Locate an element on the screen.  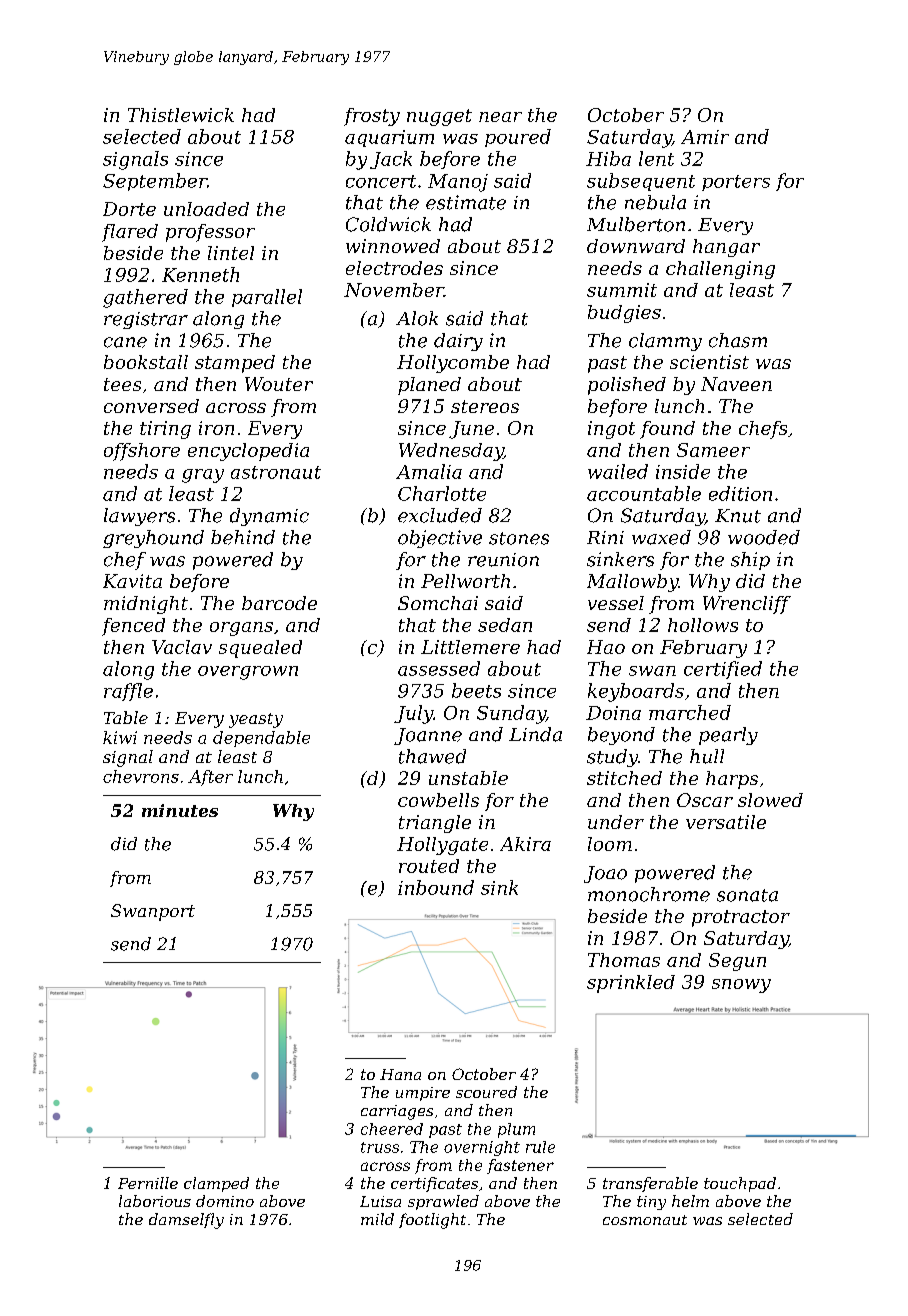
sedan is located at coordinates (505, 625).
